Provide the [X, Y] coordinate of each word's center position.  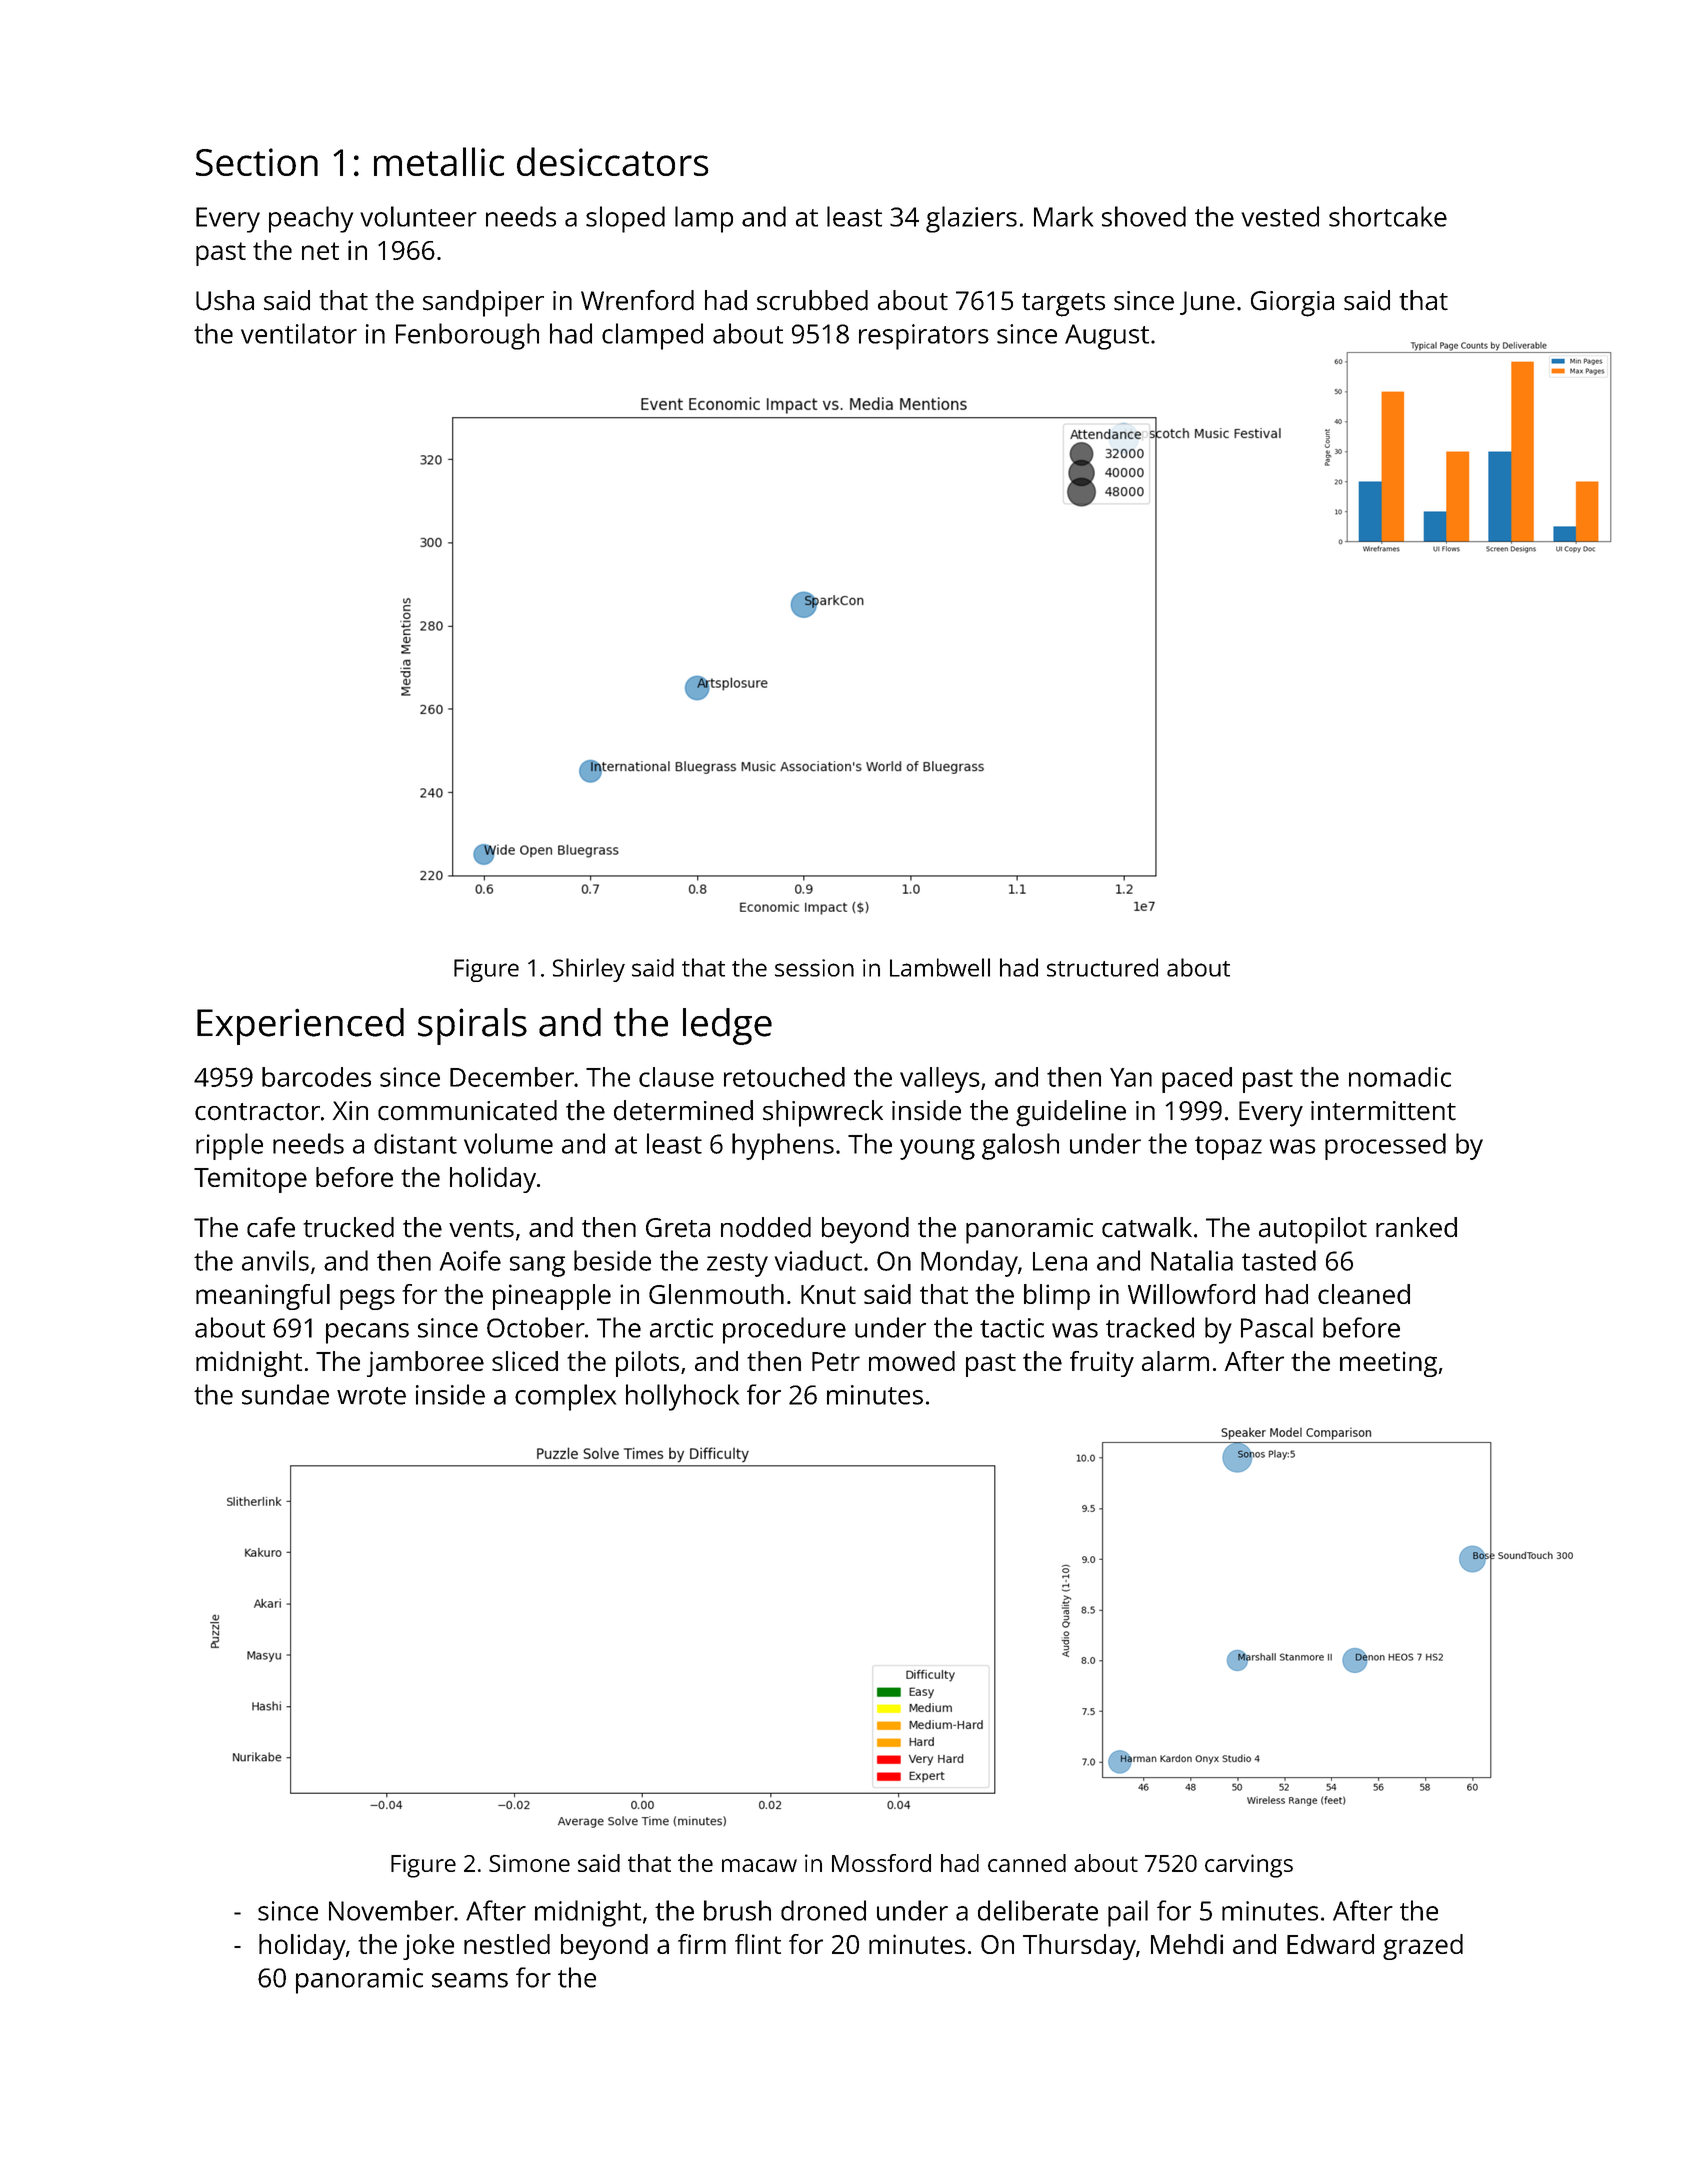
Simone [529, 1863]
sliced [525, 1361]
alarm [1175, 1361]
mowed [912, 1361]
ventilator [299, 333]
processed [1385, 1146]
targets [1063, 305]
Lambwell [940, 967]
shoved [1144, 216]
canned [1027, 1863]
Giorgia [1292, 304]
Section [257, 162]
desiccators [613, 161]
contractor [257, 1112]
